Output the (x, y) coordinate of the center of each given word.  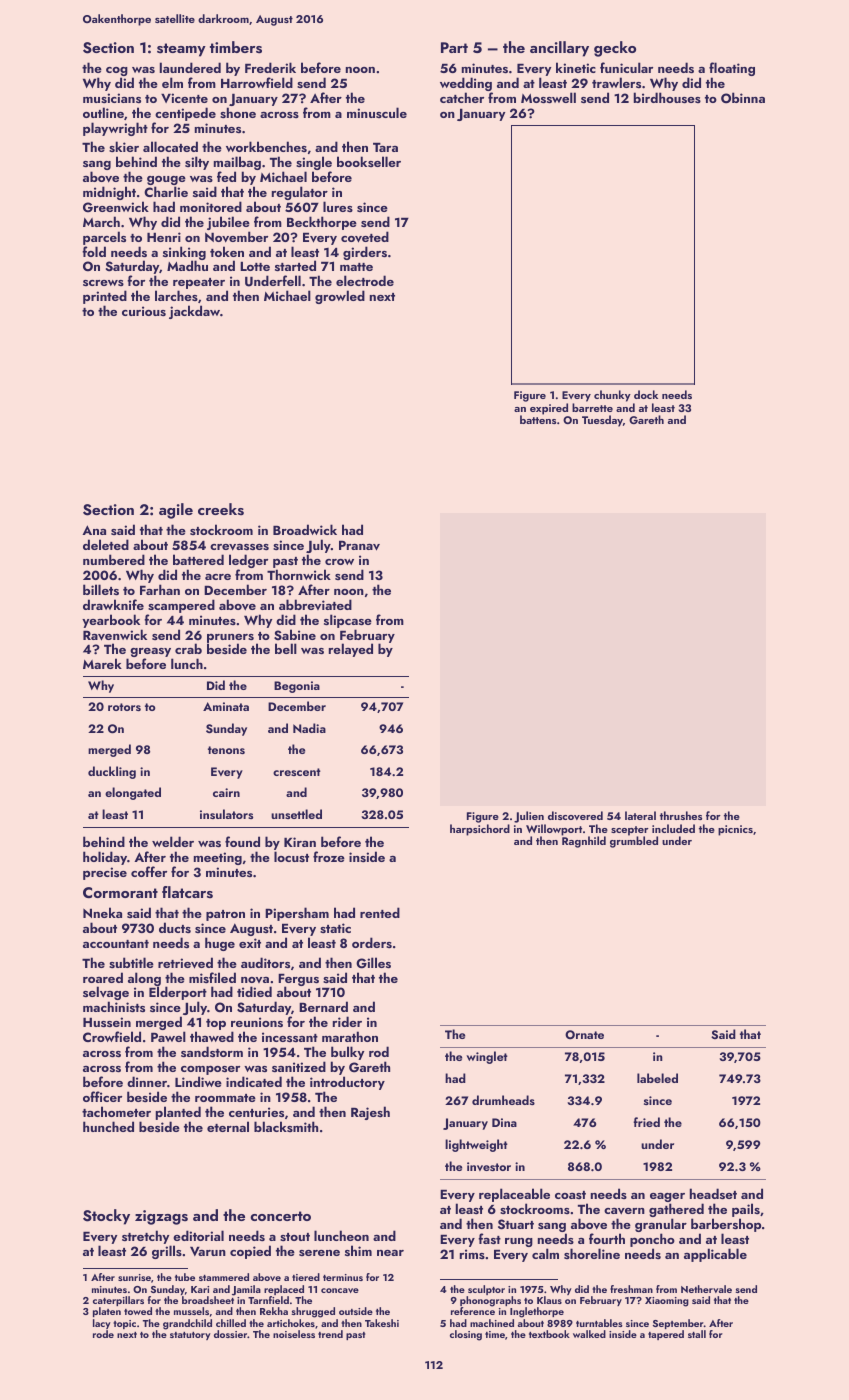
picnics (735, 830)
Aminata (226, 706)
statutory (190, 1336)
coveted (365, 237)
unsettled (296, 814)
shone (238, 112)
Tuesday (602, 421)
